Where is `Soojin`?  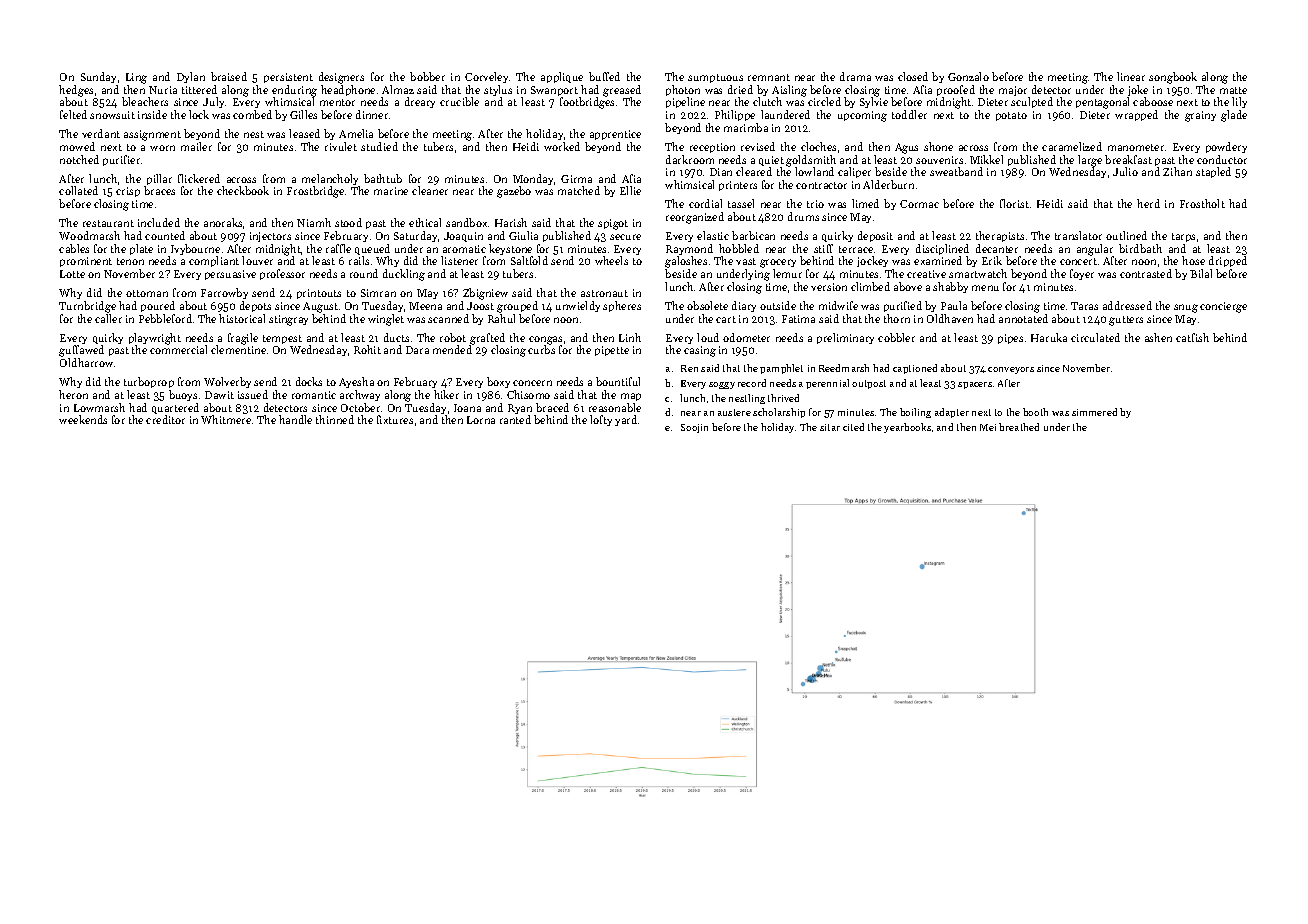
Soojin is located at coordinates (694, 428).
